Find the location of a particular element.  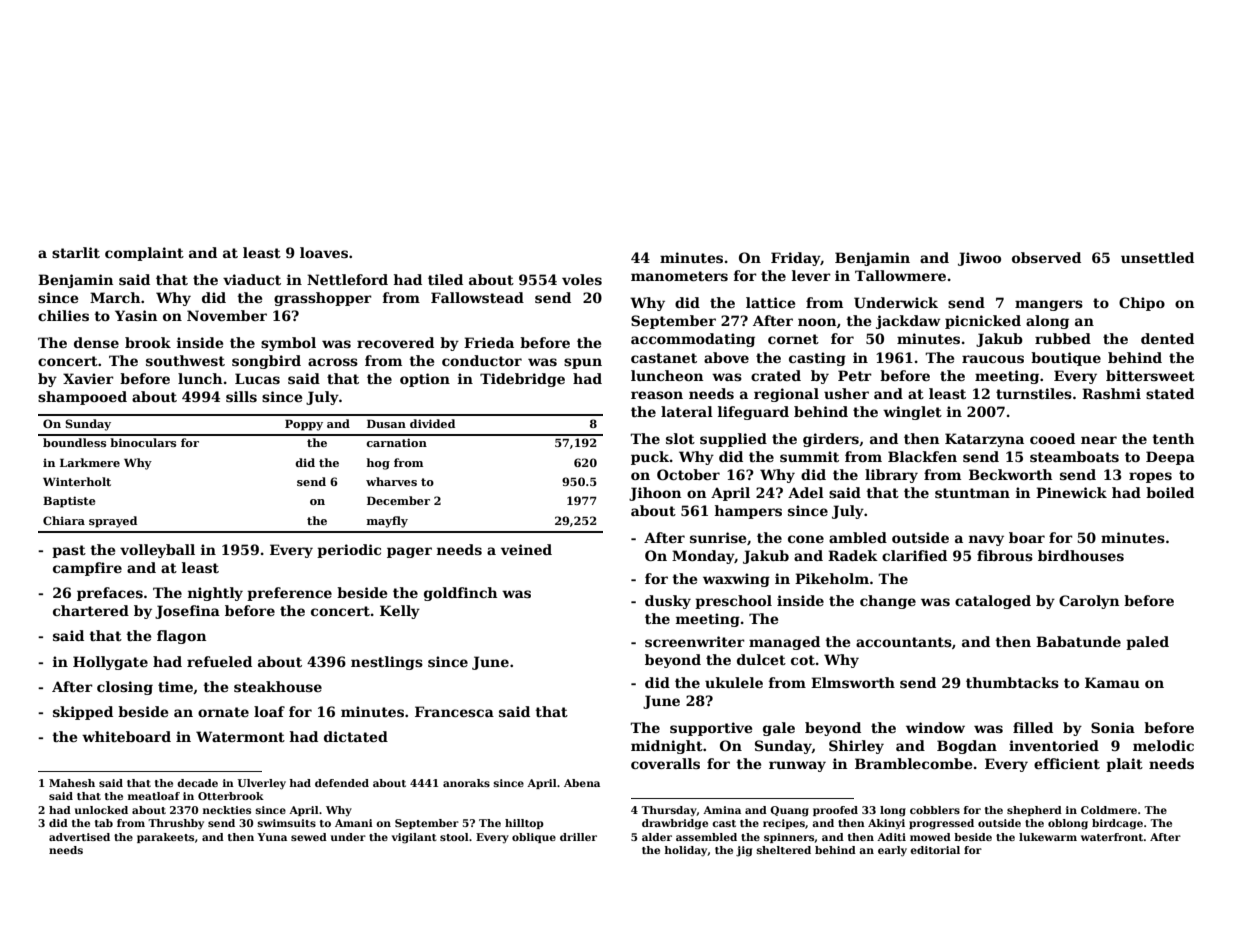

assembled is located at coordinates (706, 837).
